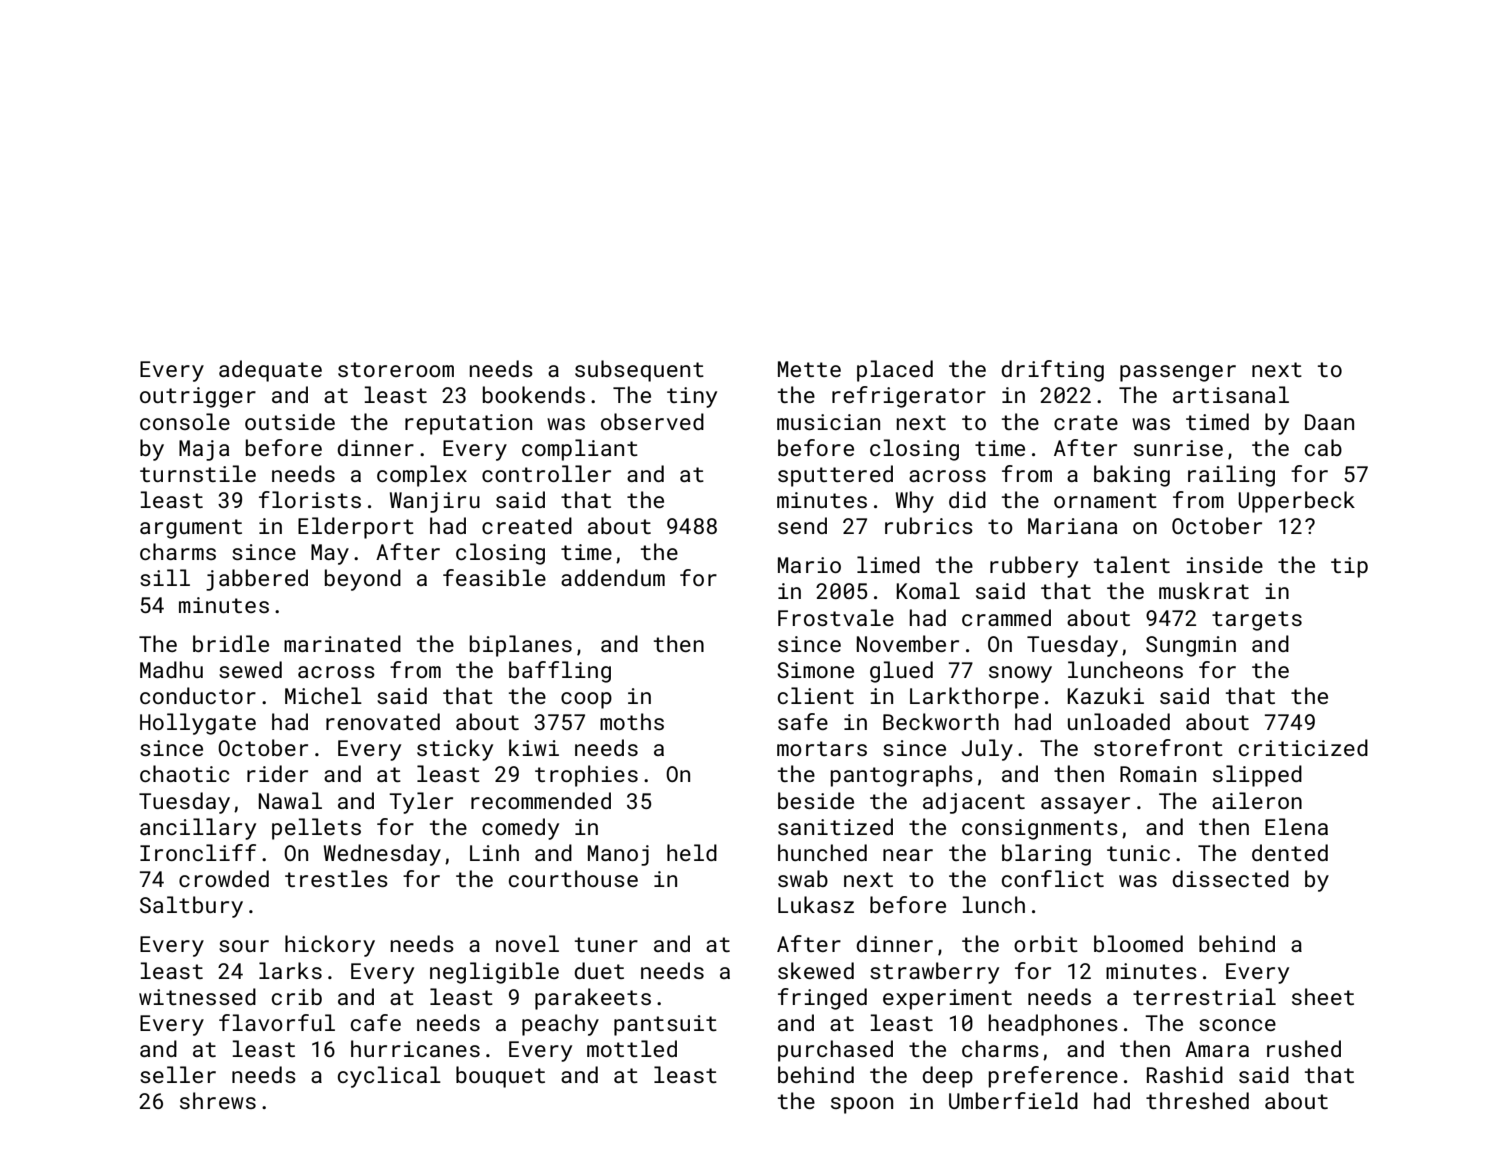 The height and width of the screenshot is (1169, 1512). I want to click on Beckworth, so click(941, 721).
